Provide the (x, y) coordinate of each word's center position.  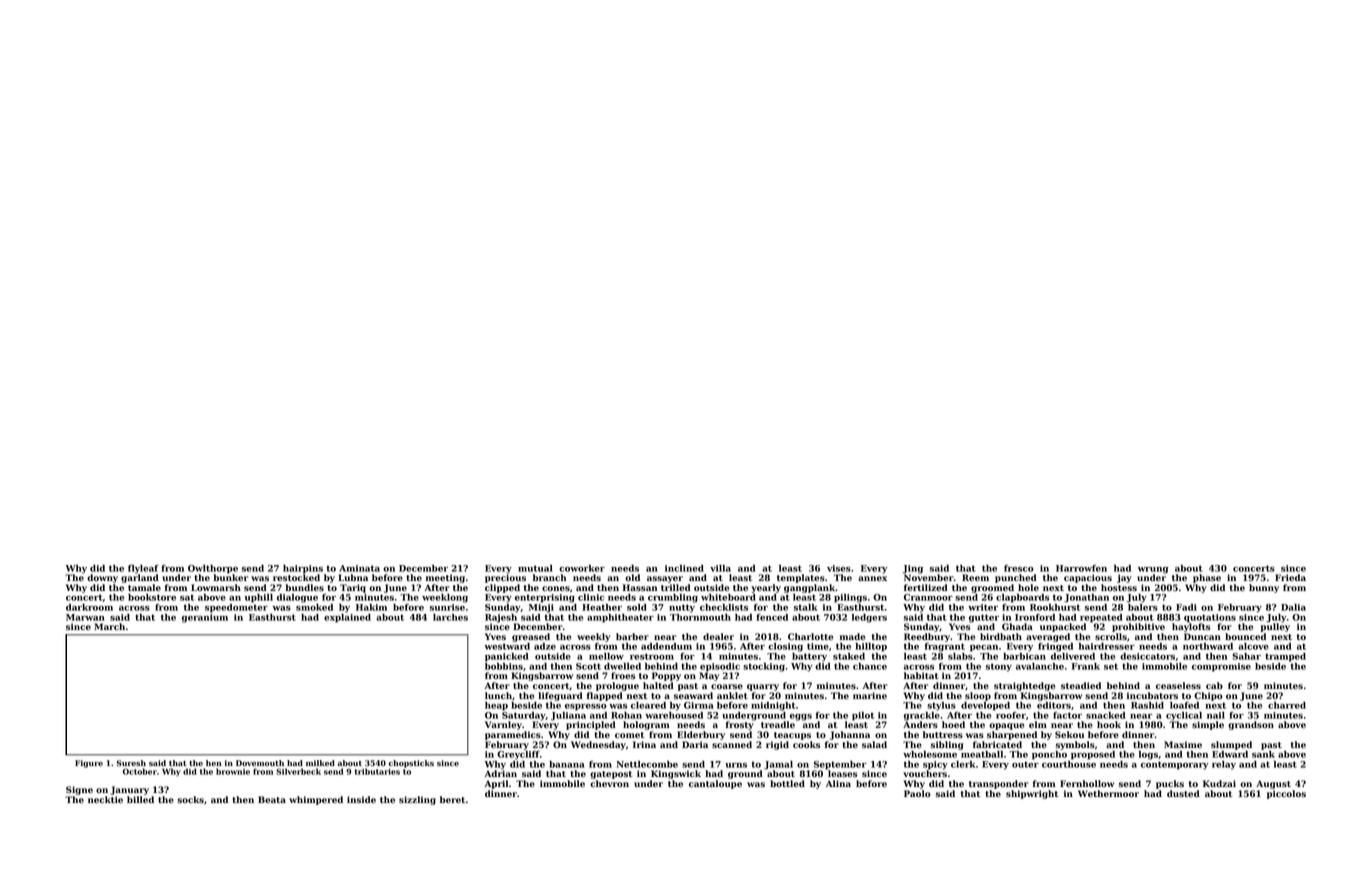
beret (452, 799)
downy (102, 578)
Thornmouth (700, 617)
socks (190, 800)
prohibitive (1138, 627)
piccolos (1286, 794)
